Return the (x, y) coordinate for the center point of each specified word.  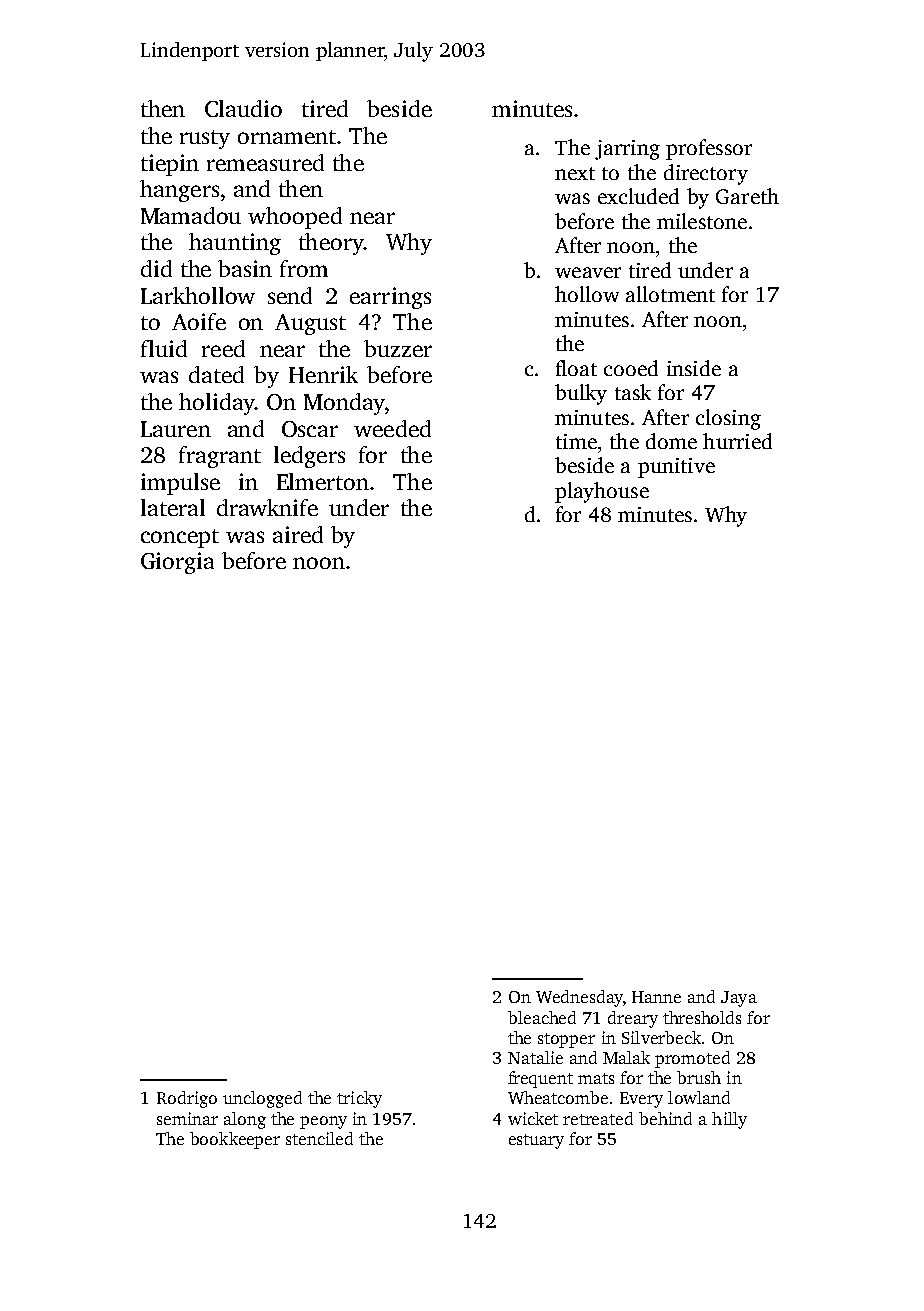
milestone (702, 221)
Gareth (747, 196)
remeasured (265, 162)
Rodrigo (187, 1099)
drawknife (267, 507)
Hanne (656, 997)
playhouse (602, 492)
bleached (542, 1017)
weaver (588, 272)
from (304, 268)
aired (298, 534)
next (575, 173)
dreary (633, 1019)
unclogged (262, 1099)
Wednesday (579, 998)
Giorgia (177, 563)
